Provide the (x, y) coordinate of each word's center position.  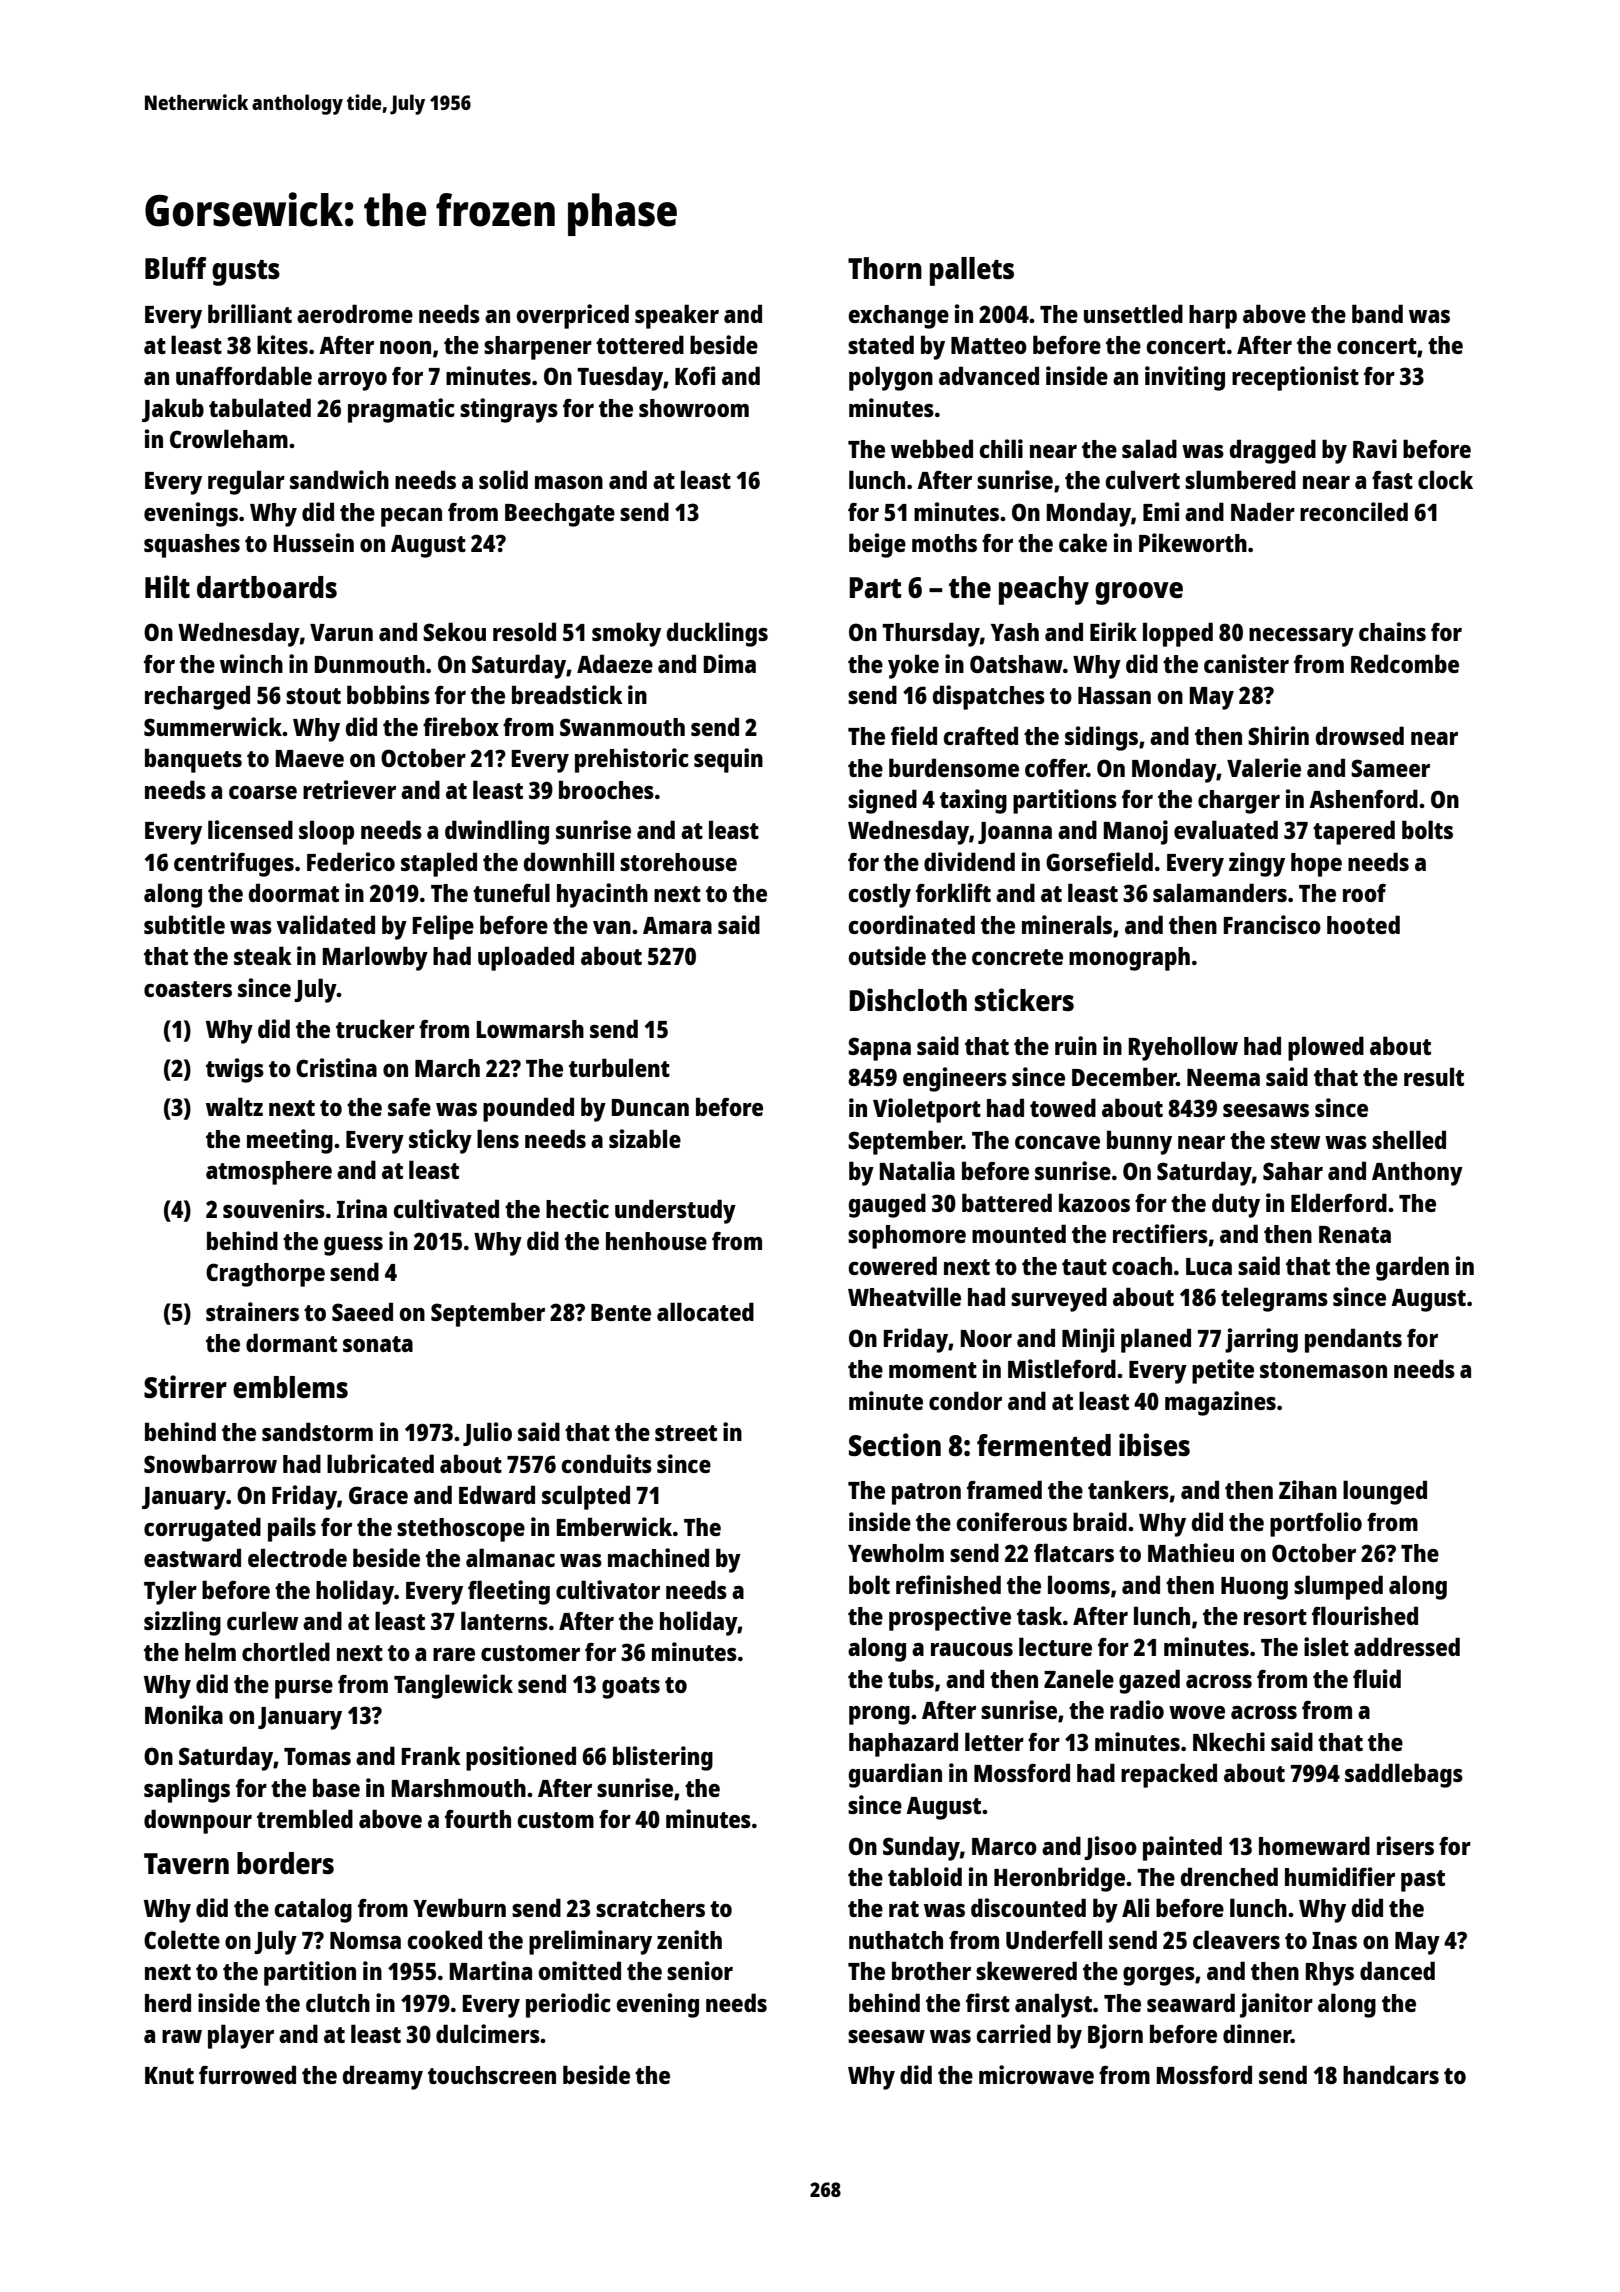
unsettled (1133, 313)
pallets (972, 271)
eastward (192, 1557)
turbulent (619, 1067)
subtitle (184, 924)
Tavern (186, 1863)
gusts (246, 273)
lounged (1385, 1492)
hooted (1363, 924)
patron (926, 1494)
